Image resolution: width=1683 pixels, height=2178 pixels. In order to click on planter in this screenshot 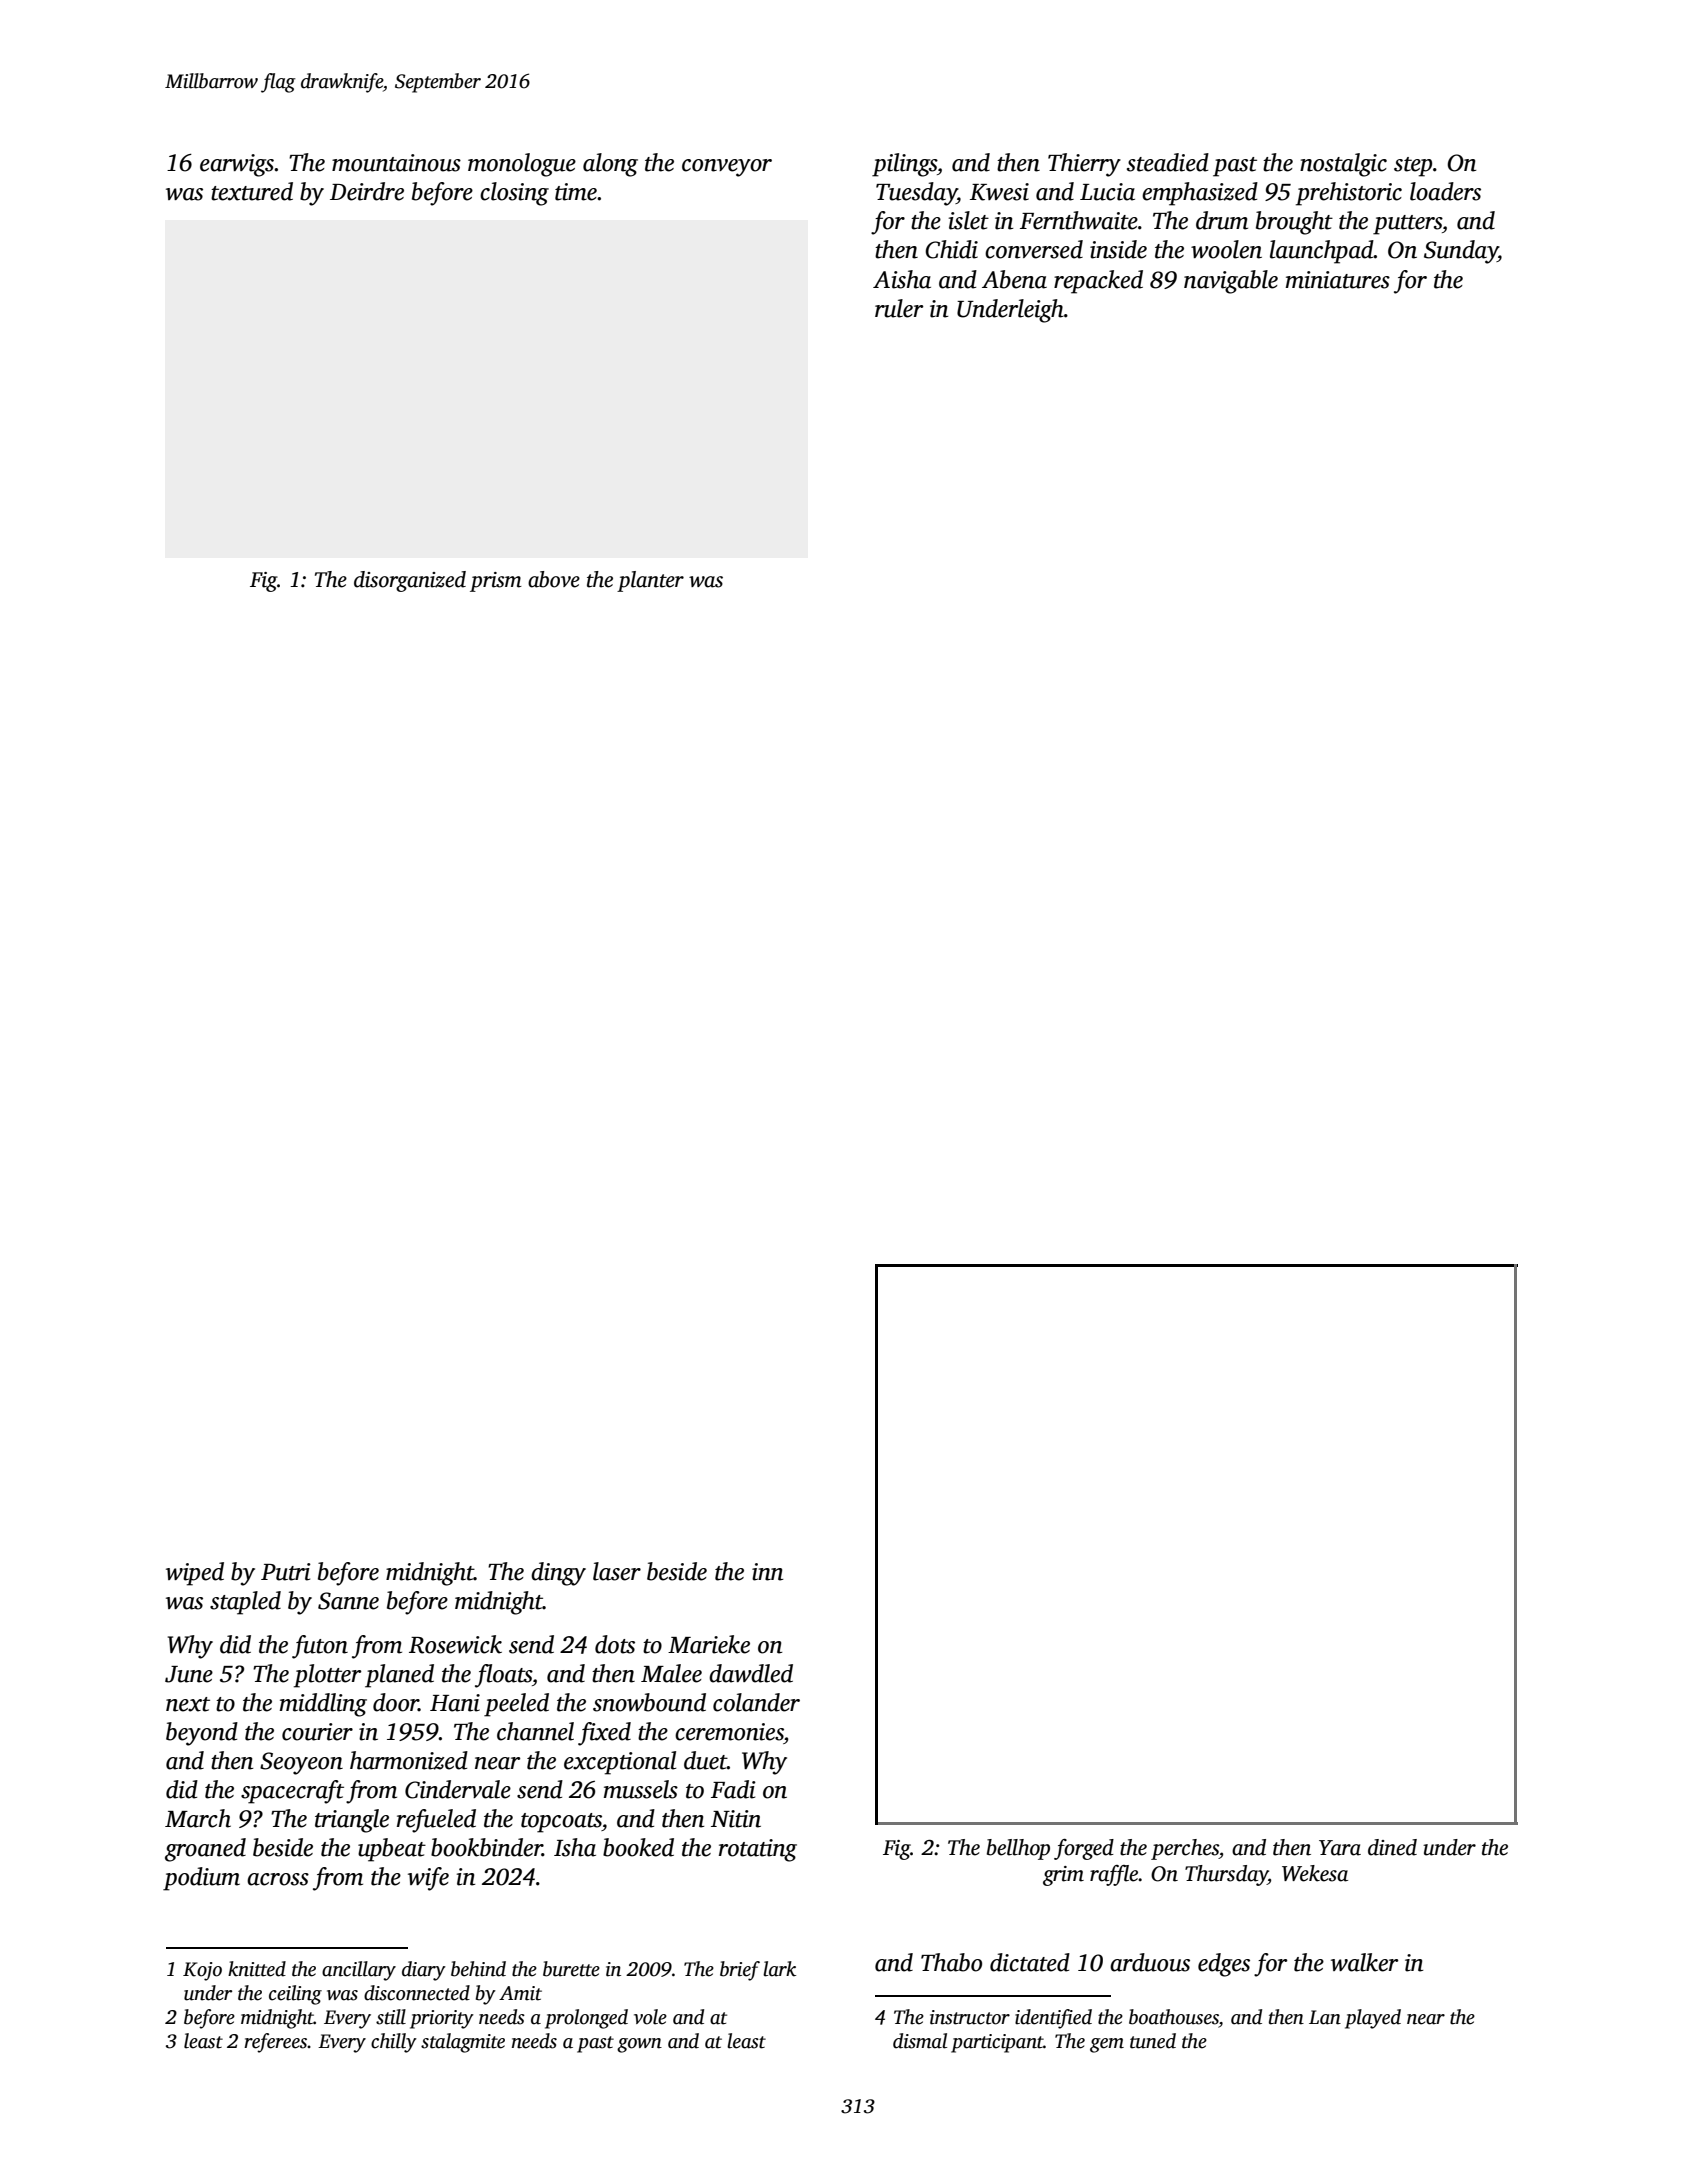, I will do `click(650, 581)`.
